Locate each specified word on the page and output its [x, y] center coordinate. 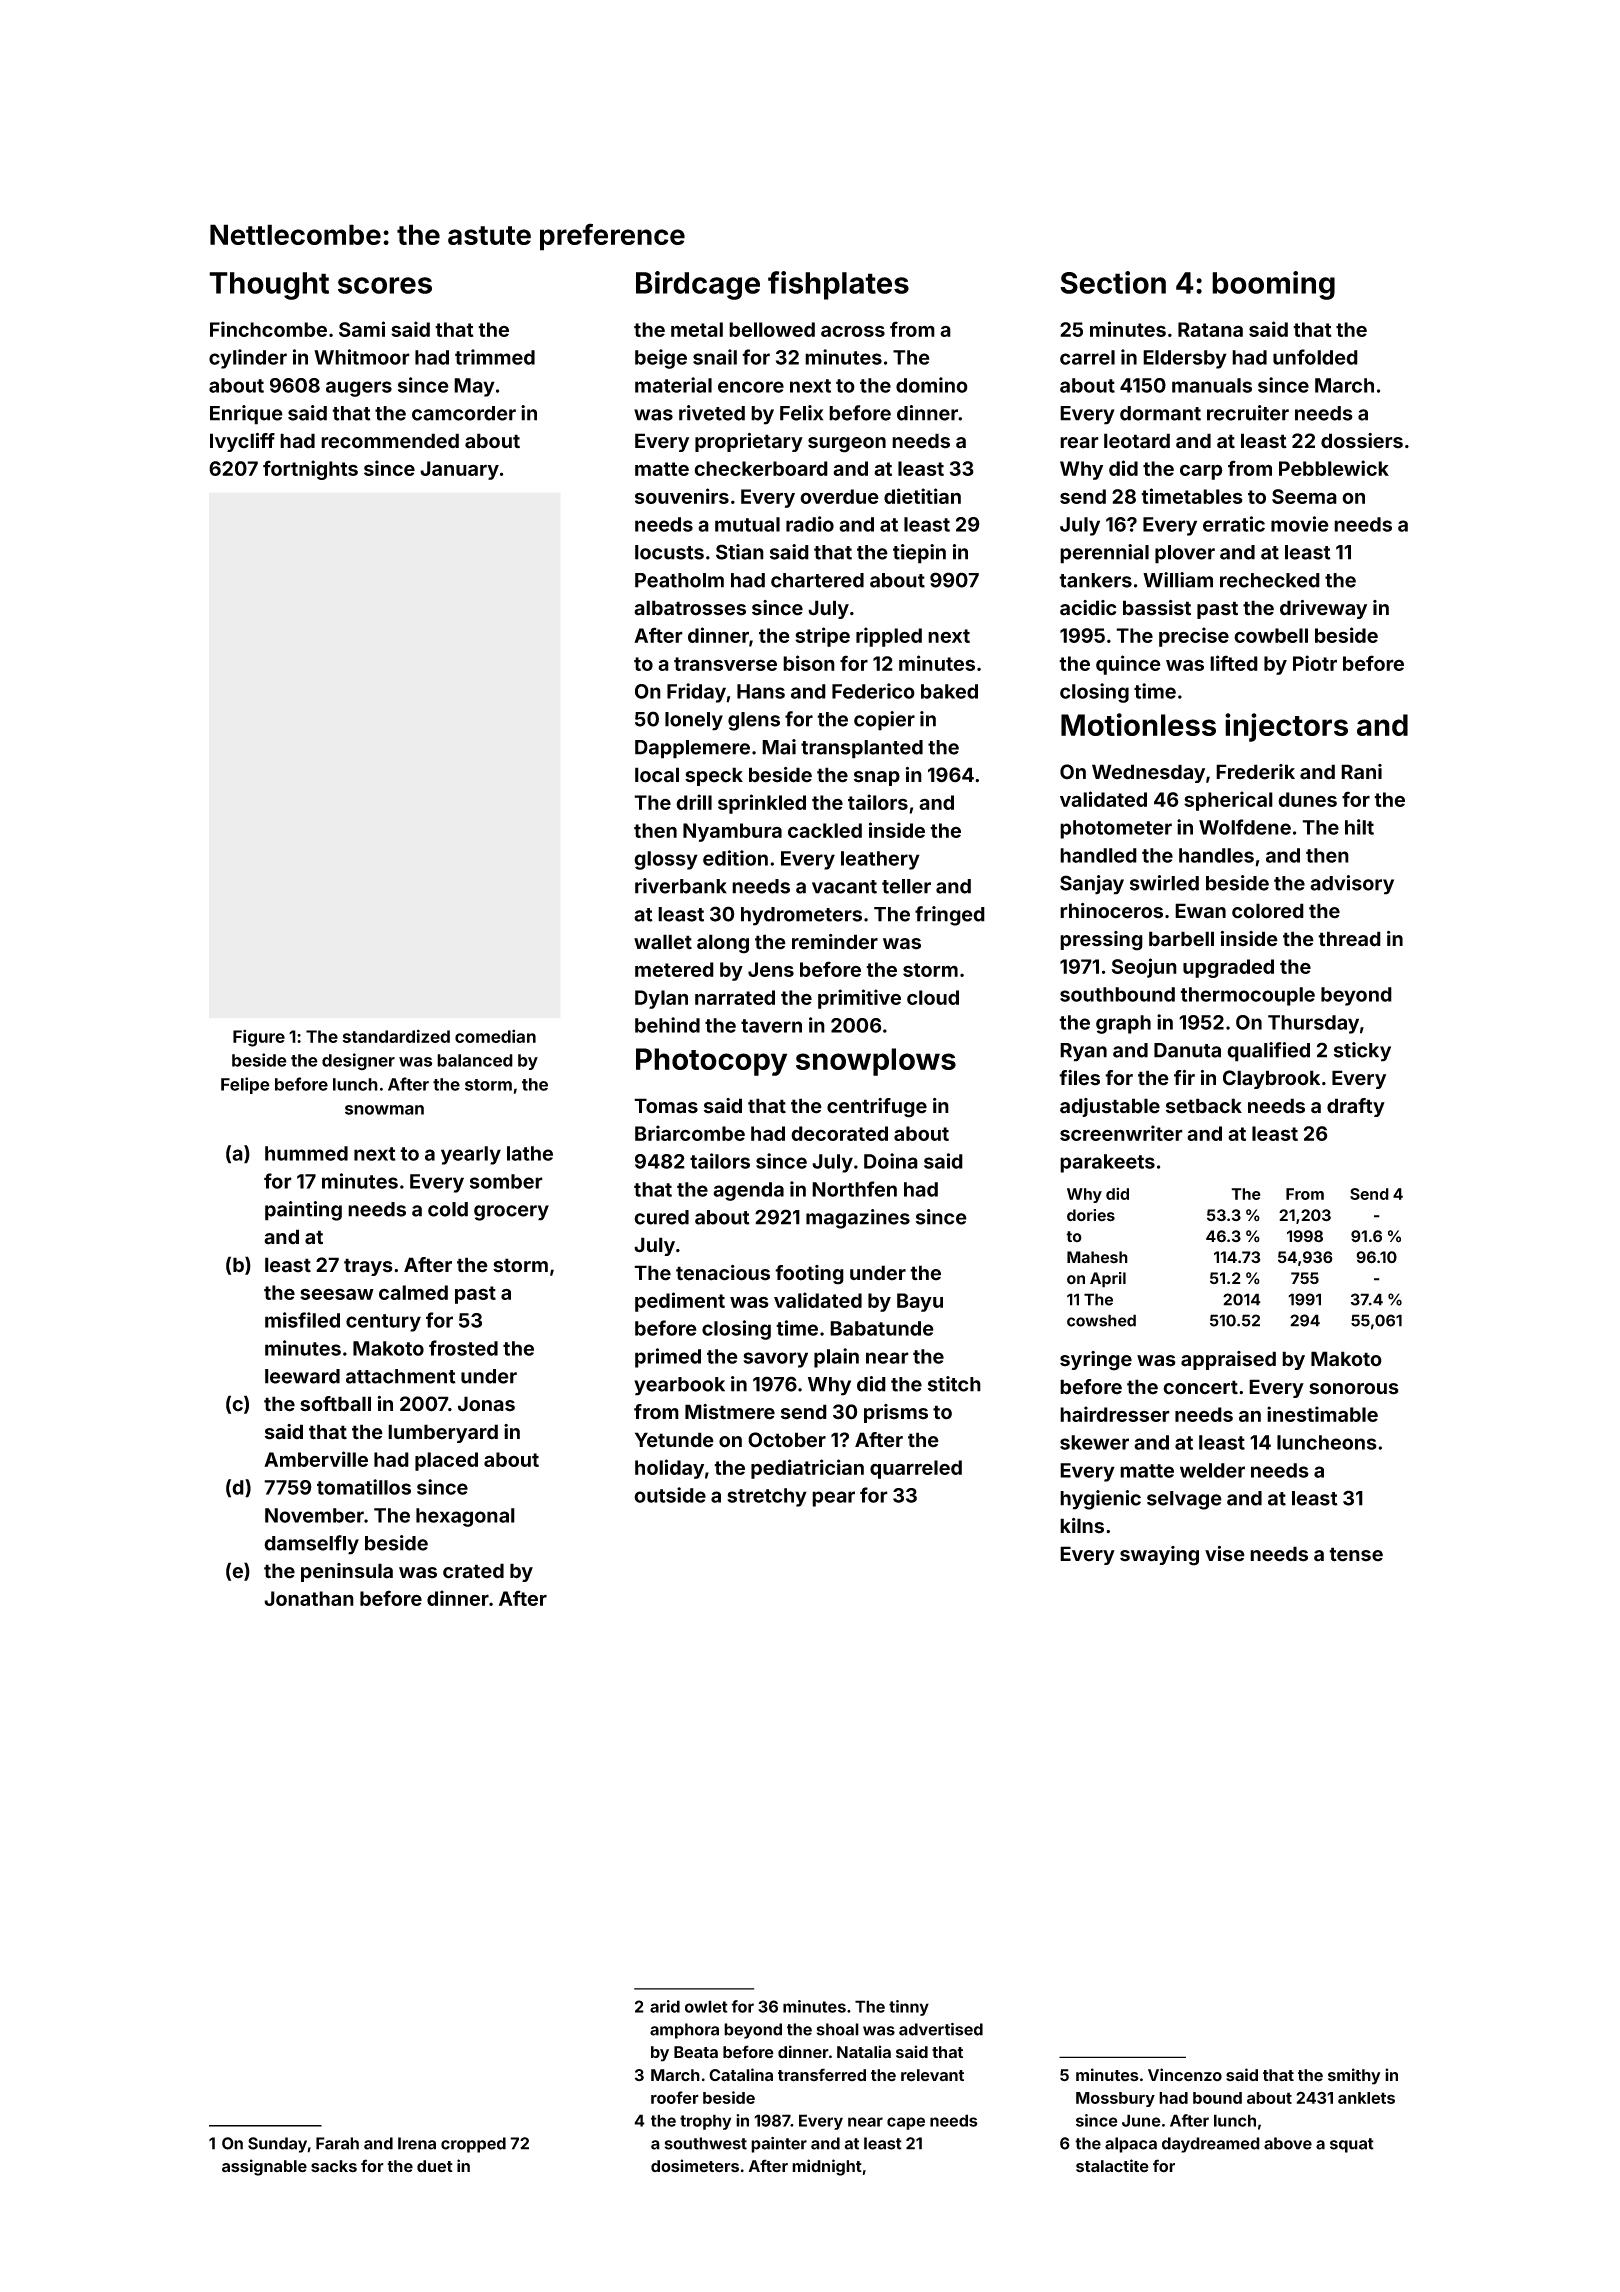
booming [1273, 285]
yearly [471, 1155]
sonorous [1354, 1389]
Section [1113, 282]
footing [809, 1275]
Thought [269, 286]
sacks [334, 2166]
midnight [827, 2167]
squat [1352, 2145]
